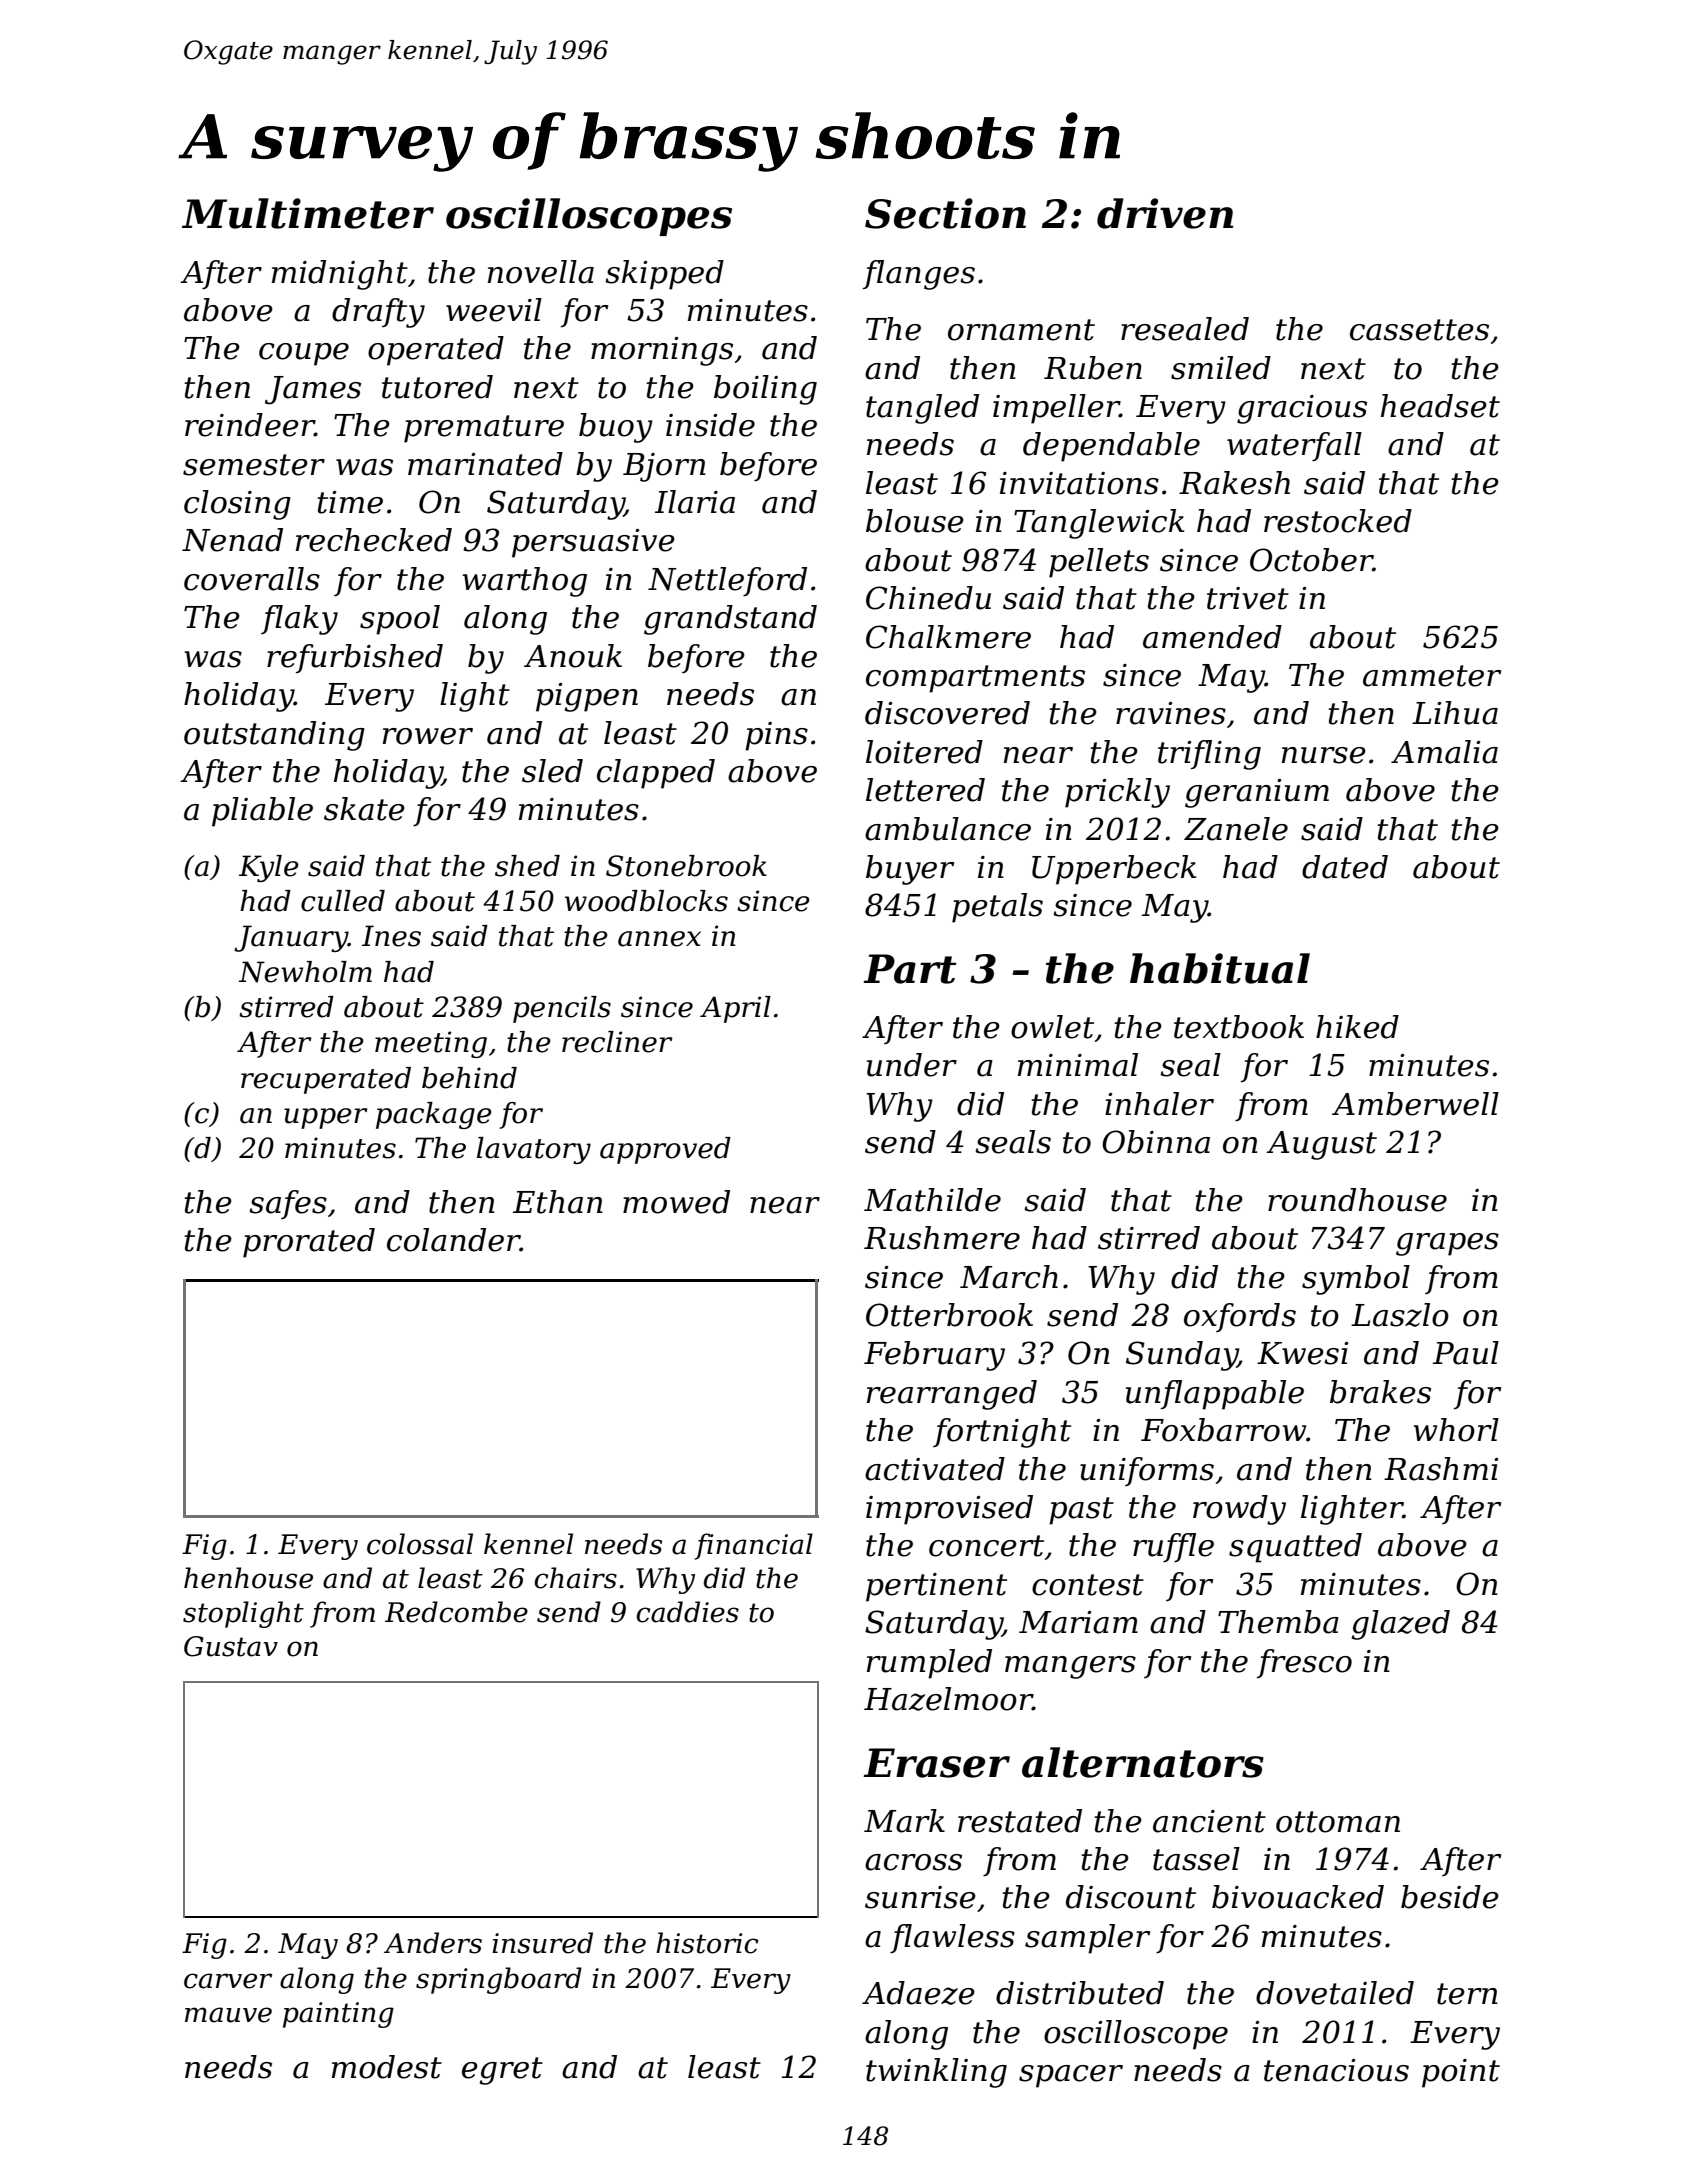 The width and height of the document is (1683, 2178). What do you see at coordinates (656, 774) in the document?
I see `clapped` at bounding box center [656, 774].
